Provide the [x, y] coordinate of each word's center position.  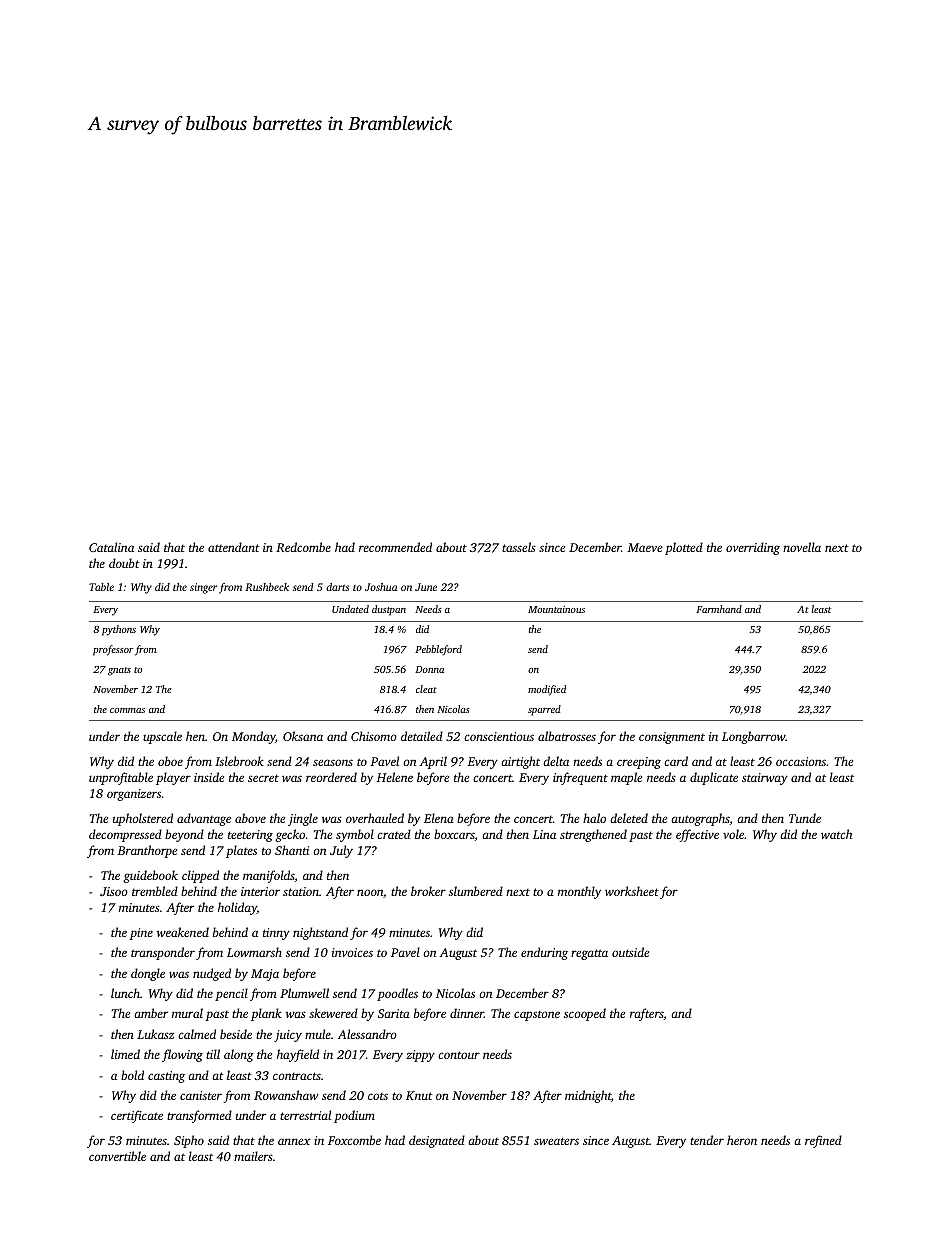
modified [547, 690]
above [250, 818]
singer [203, 588]
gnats [119, 671]
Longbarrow [753, 737]
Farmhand [719, 609]
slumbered [476, 891]
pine [141, 934]
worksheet [632, 891]
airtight [520, 762]
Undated [350, 609]
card [676, 761]
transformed [199, 1116]
